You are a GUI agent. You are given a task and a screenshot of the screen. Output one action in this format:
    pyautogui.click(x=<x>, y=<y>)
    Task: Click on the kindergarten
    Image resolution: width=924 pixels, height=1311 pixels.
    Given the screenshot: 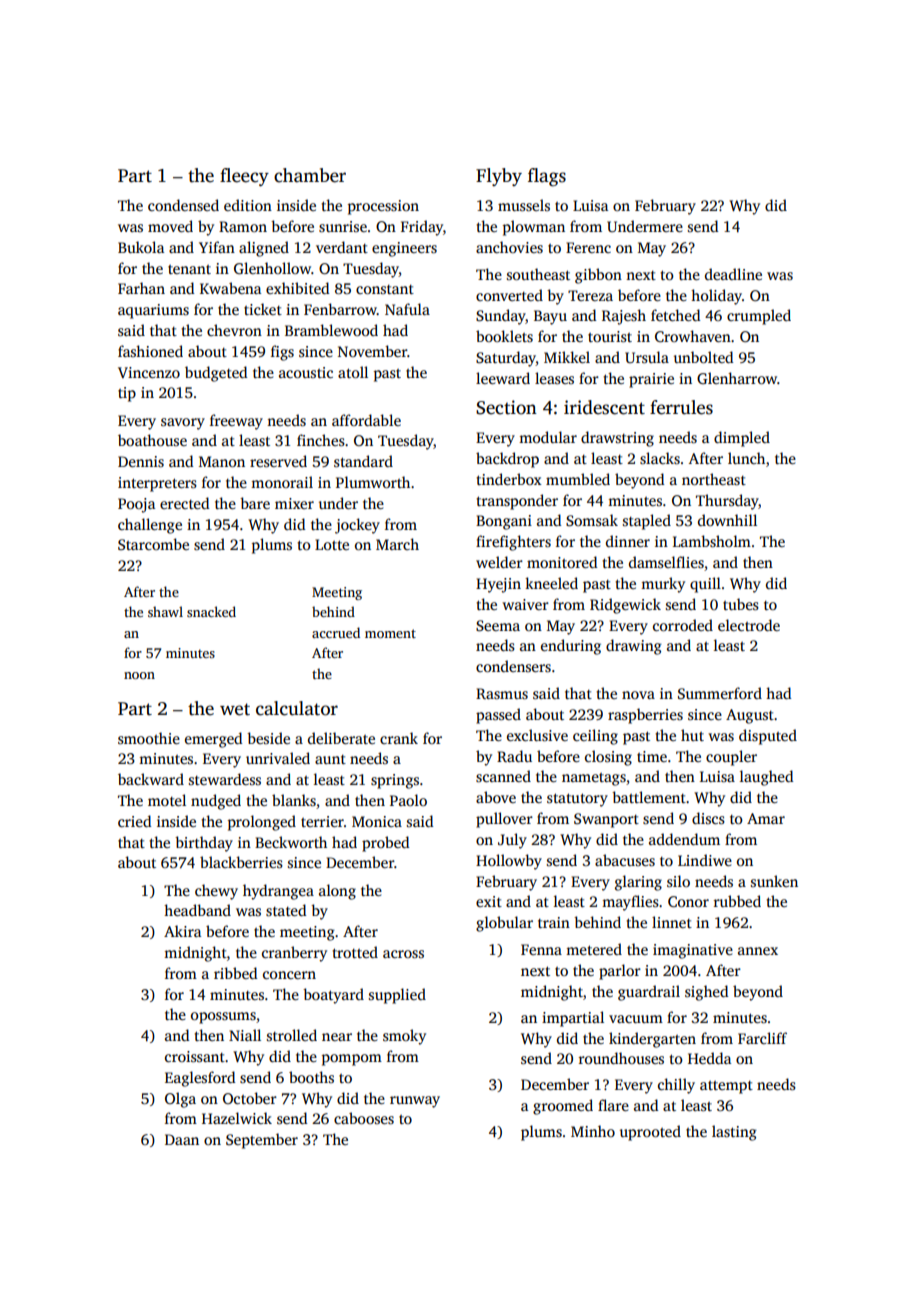 What is the action you would take?
    pyautogui.click(x=652, y=1040)
